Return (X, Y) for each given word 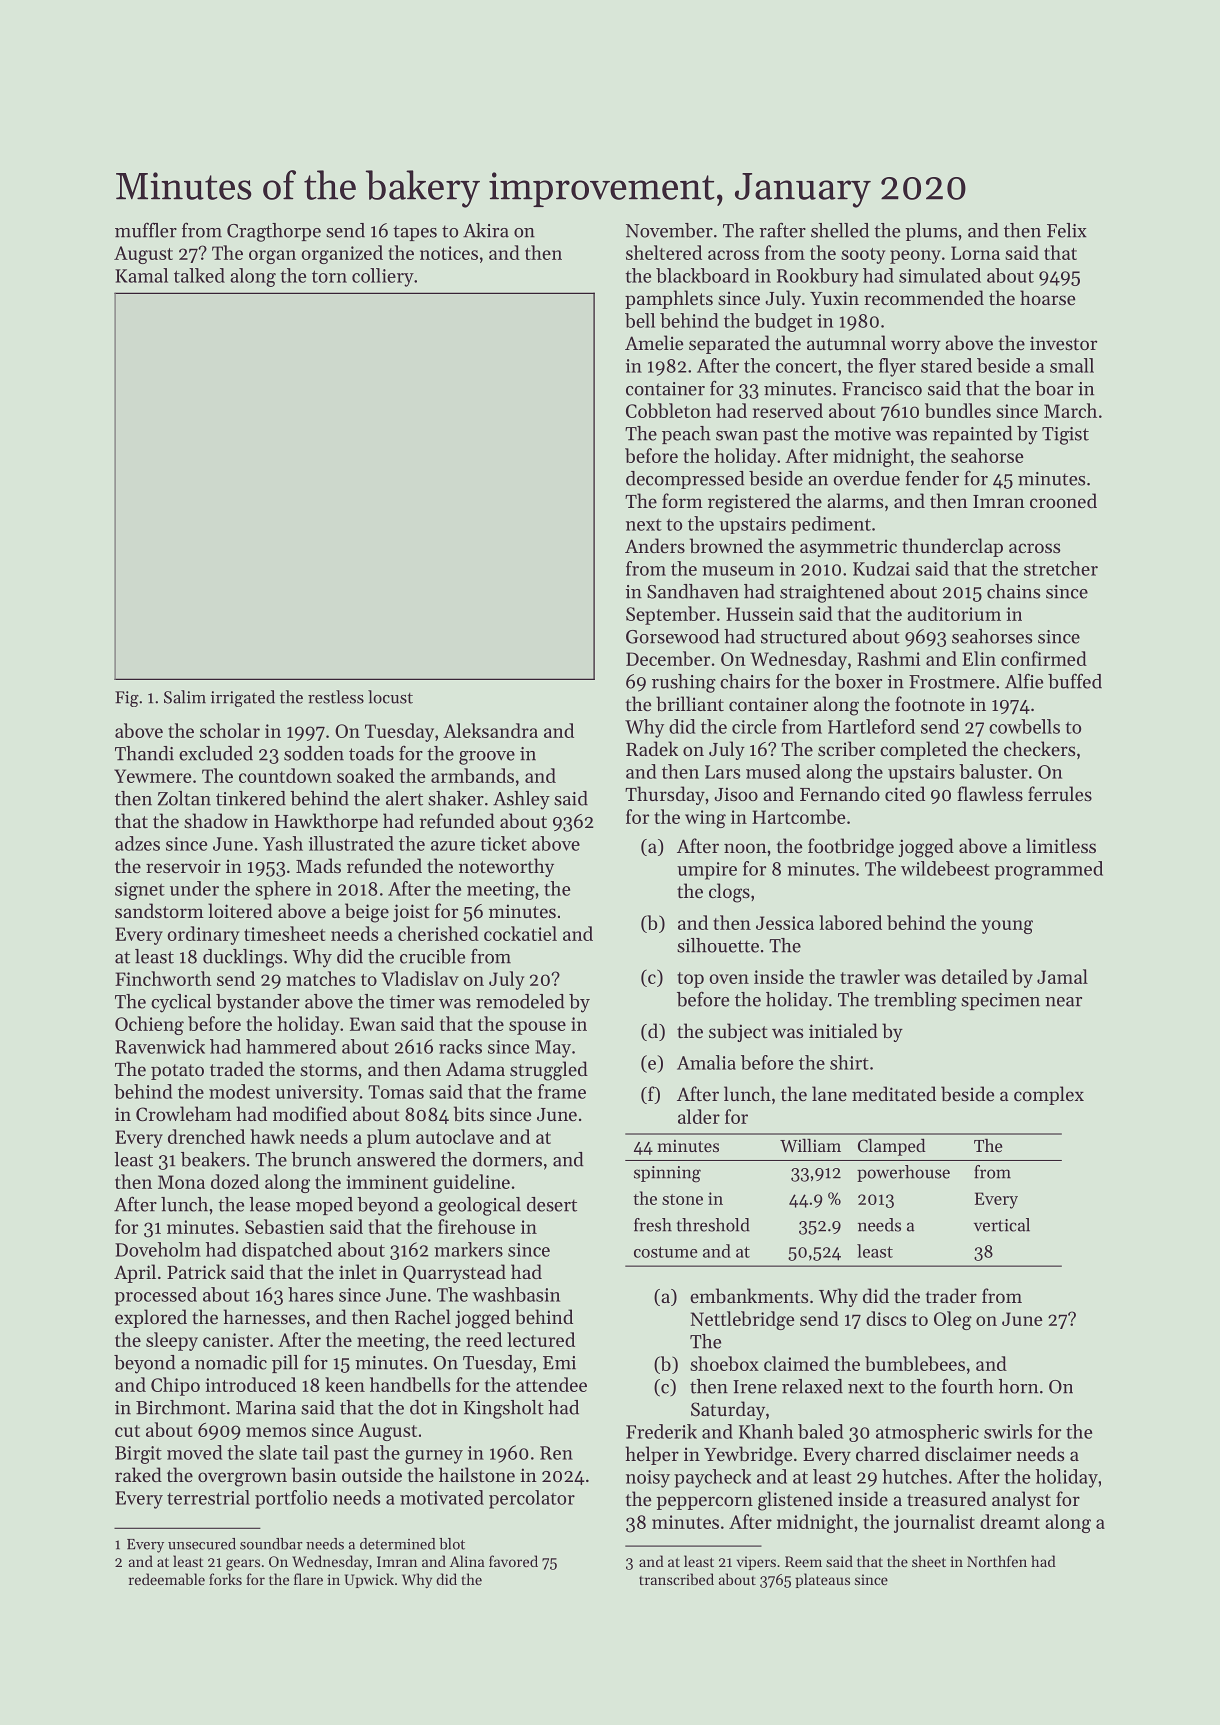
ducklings (242, 958)
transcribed (676, 1579)
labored (850, 922)
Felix (1067, 230)
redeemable (167, 1579)
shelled (840, 230)
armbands (472, 775)
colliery (383, 277)
